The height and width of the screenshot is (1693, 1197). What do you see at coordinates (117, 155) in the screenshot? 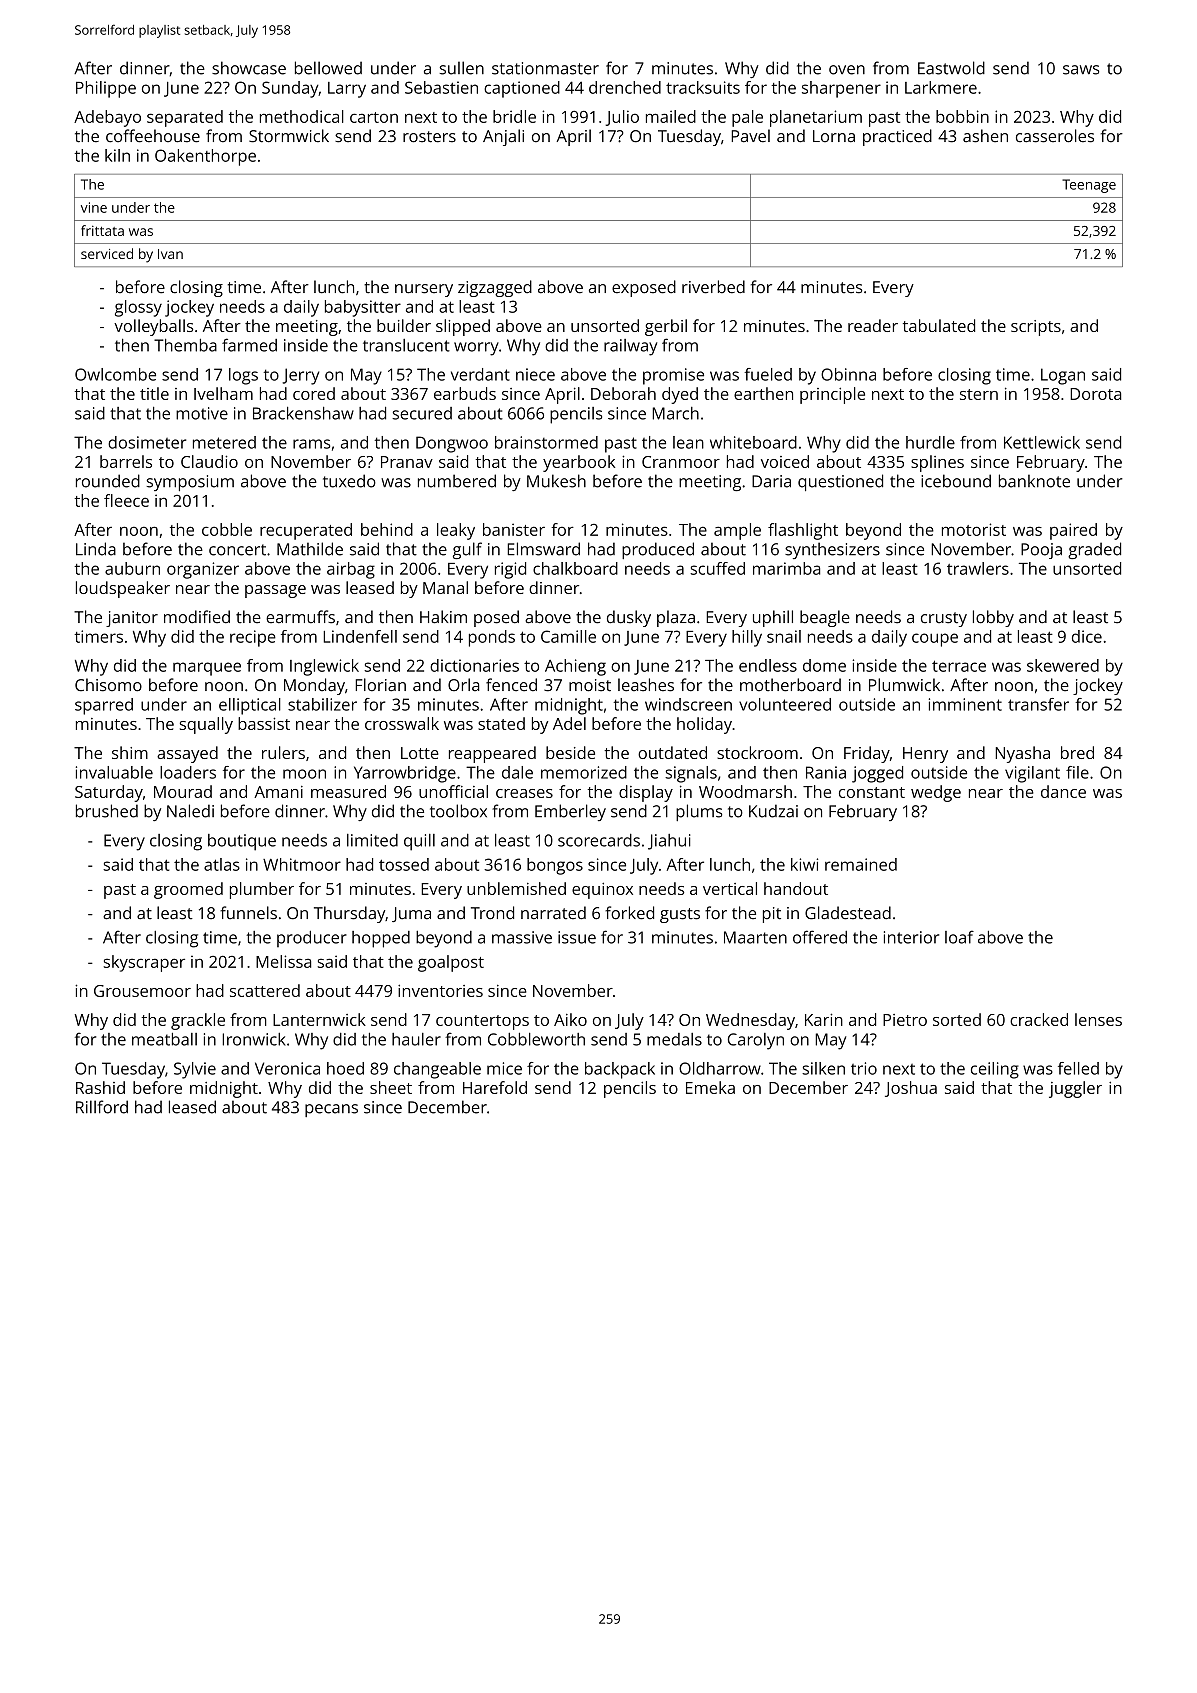
I see `kiln` at bounding box center [117, 155].
